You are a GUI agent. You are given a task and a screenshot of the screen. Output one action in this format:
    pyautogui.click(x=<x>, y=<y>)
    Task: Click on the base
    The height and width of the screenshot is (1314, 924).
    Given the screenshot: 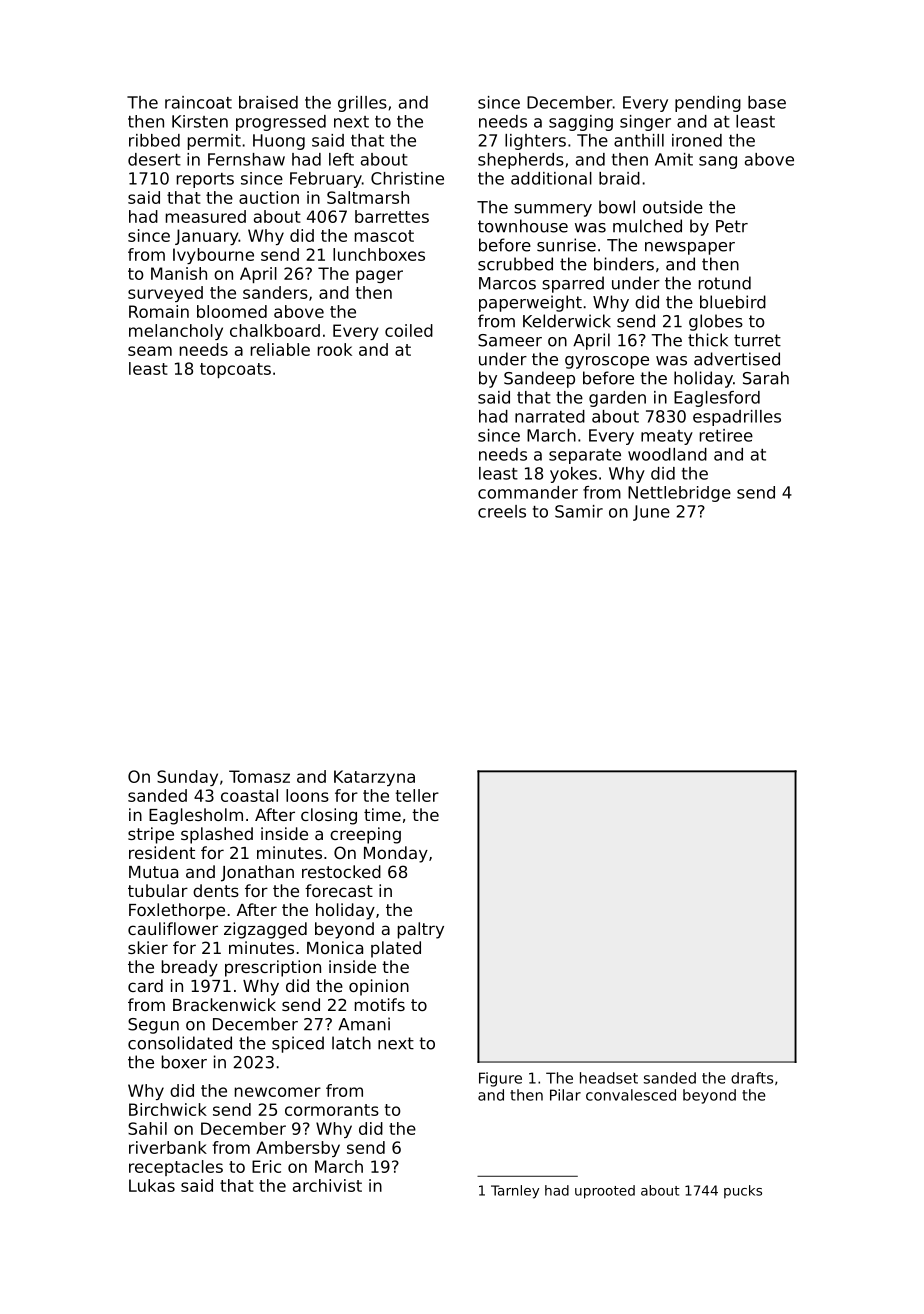 What is the action you would take?
    pyautogui.click(x=767, y=102)
